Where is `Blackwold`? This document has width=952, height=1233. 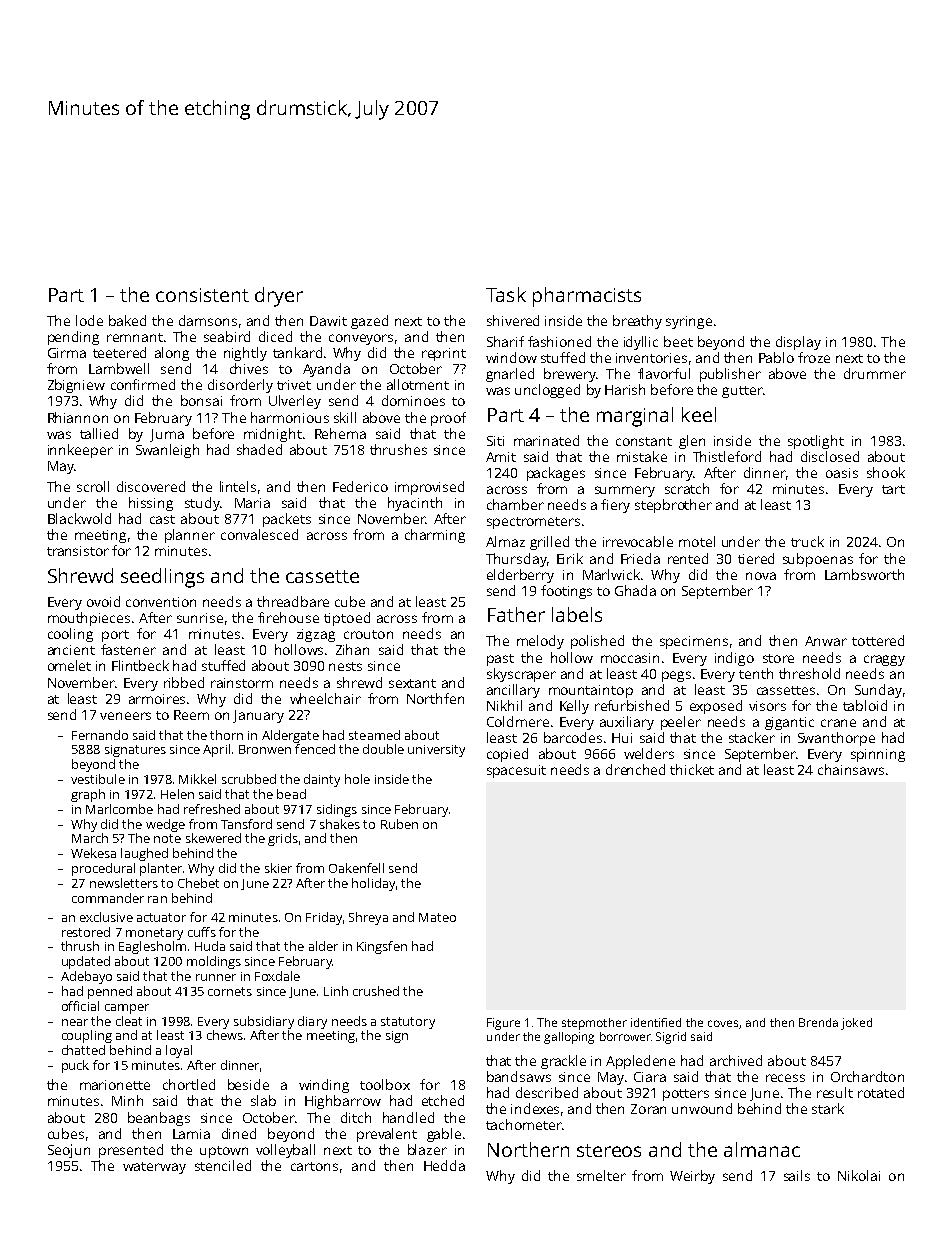 Blackwold is located at coordinates (79, 518).
